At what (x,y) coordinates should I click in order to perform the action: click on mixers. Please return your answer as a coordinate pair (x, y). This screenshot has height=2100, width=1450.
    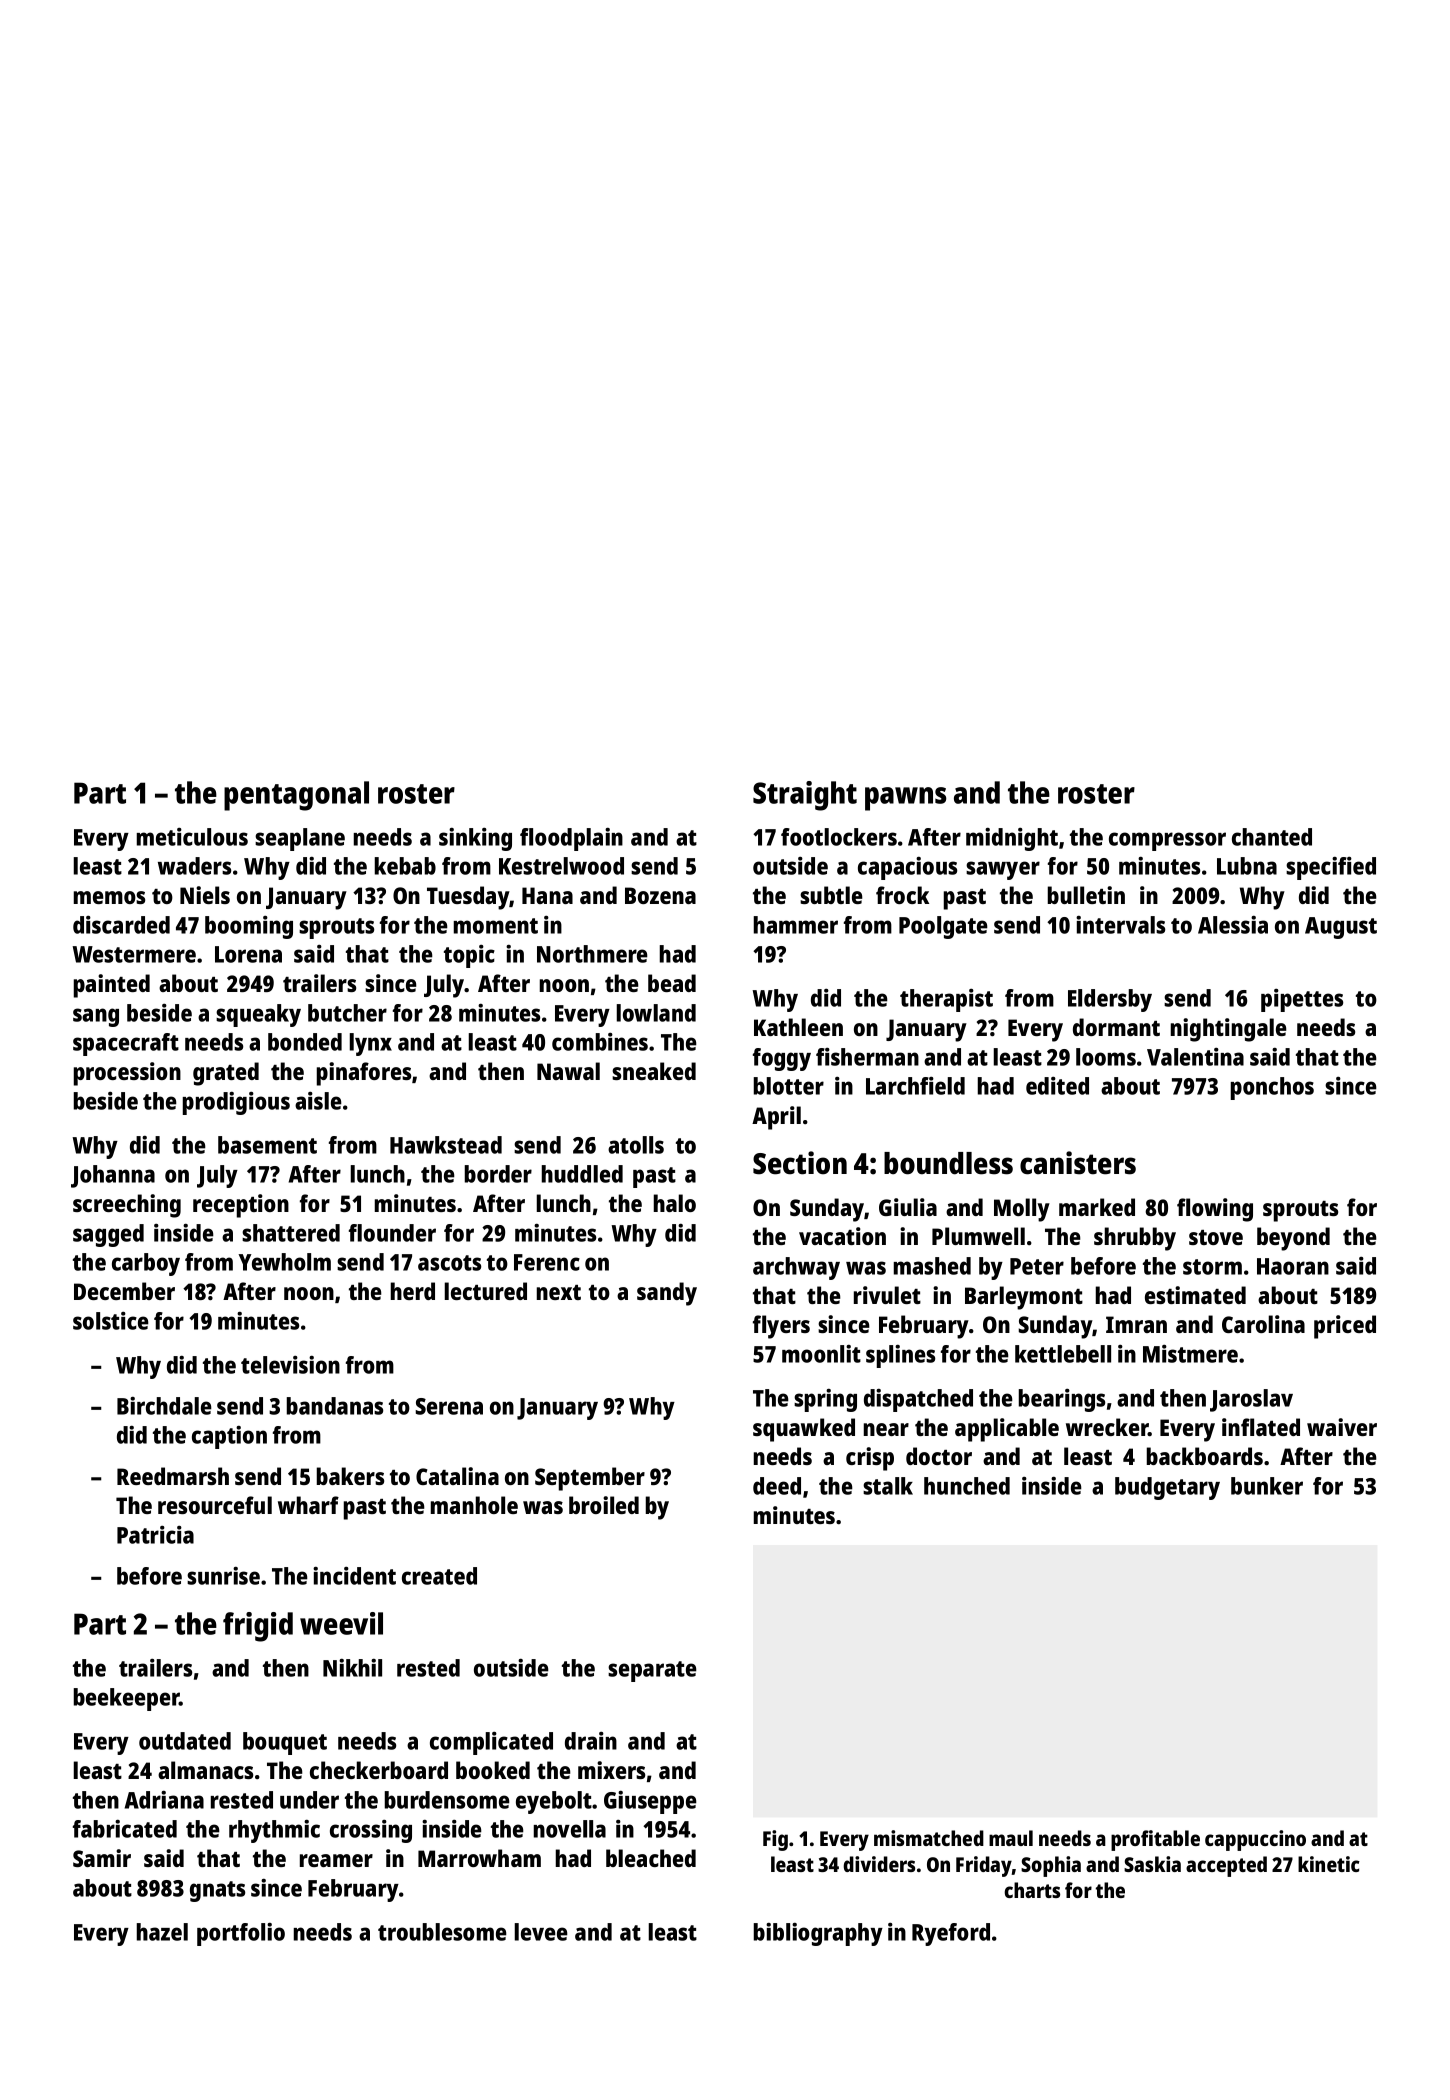
    Looking at the image, I should click on (611, 1770).
